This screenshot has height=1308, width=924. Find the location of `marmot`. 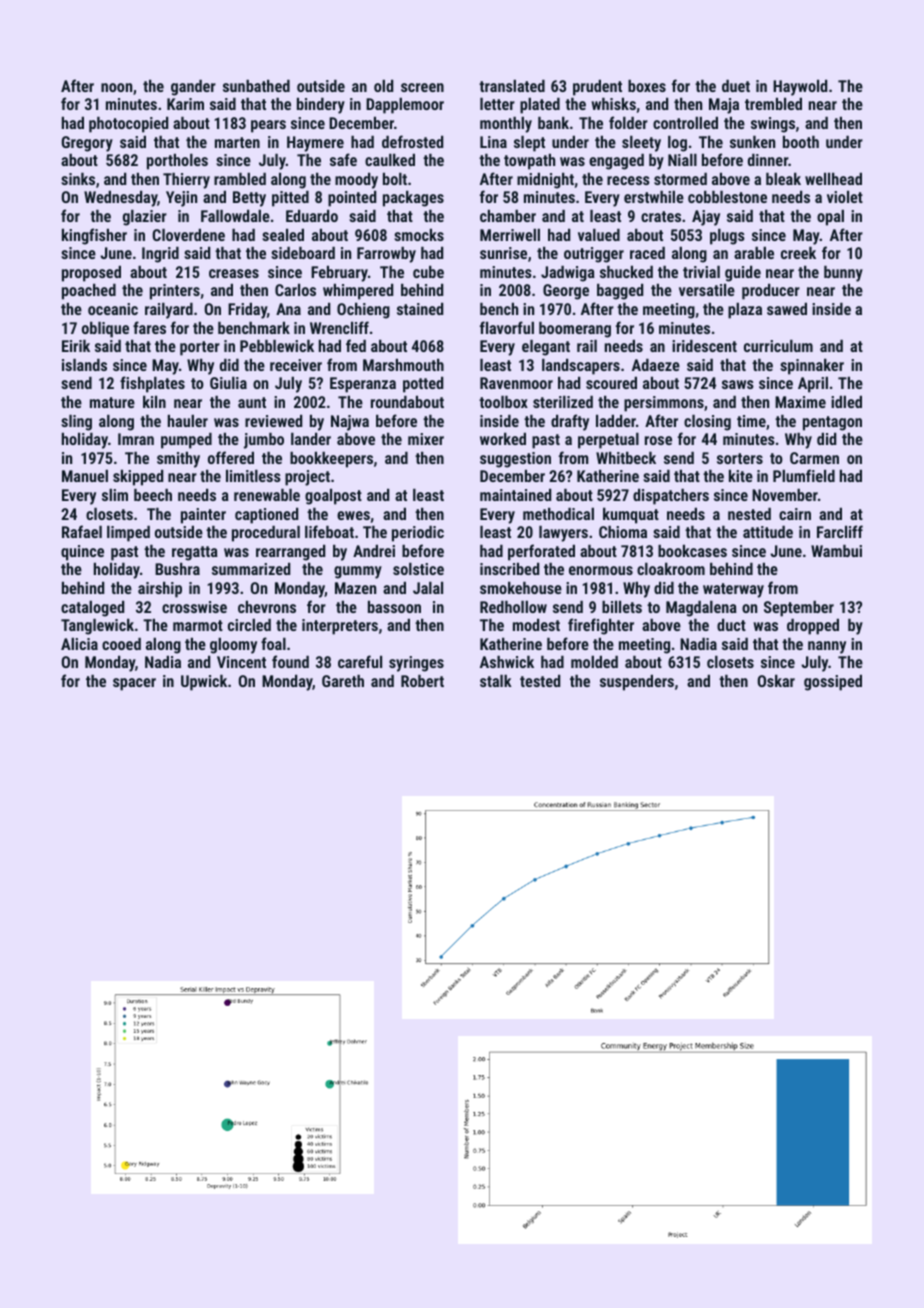

marmot is located at coordinates (198, 625).
